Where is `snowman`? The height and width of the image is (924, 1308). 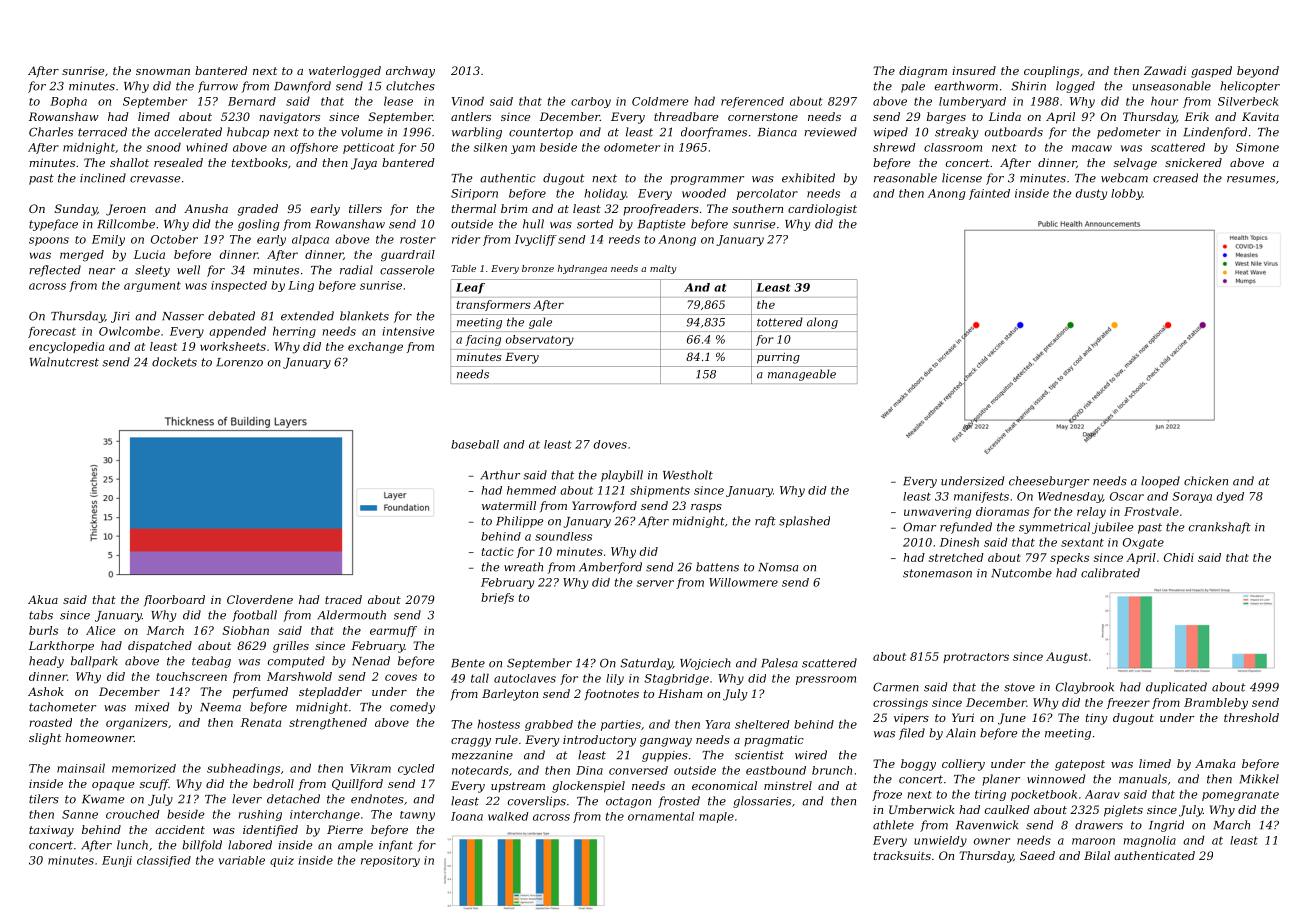 snowman is located at coordinates (163, 72).
